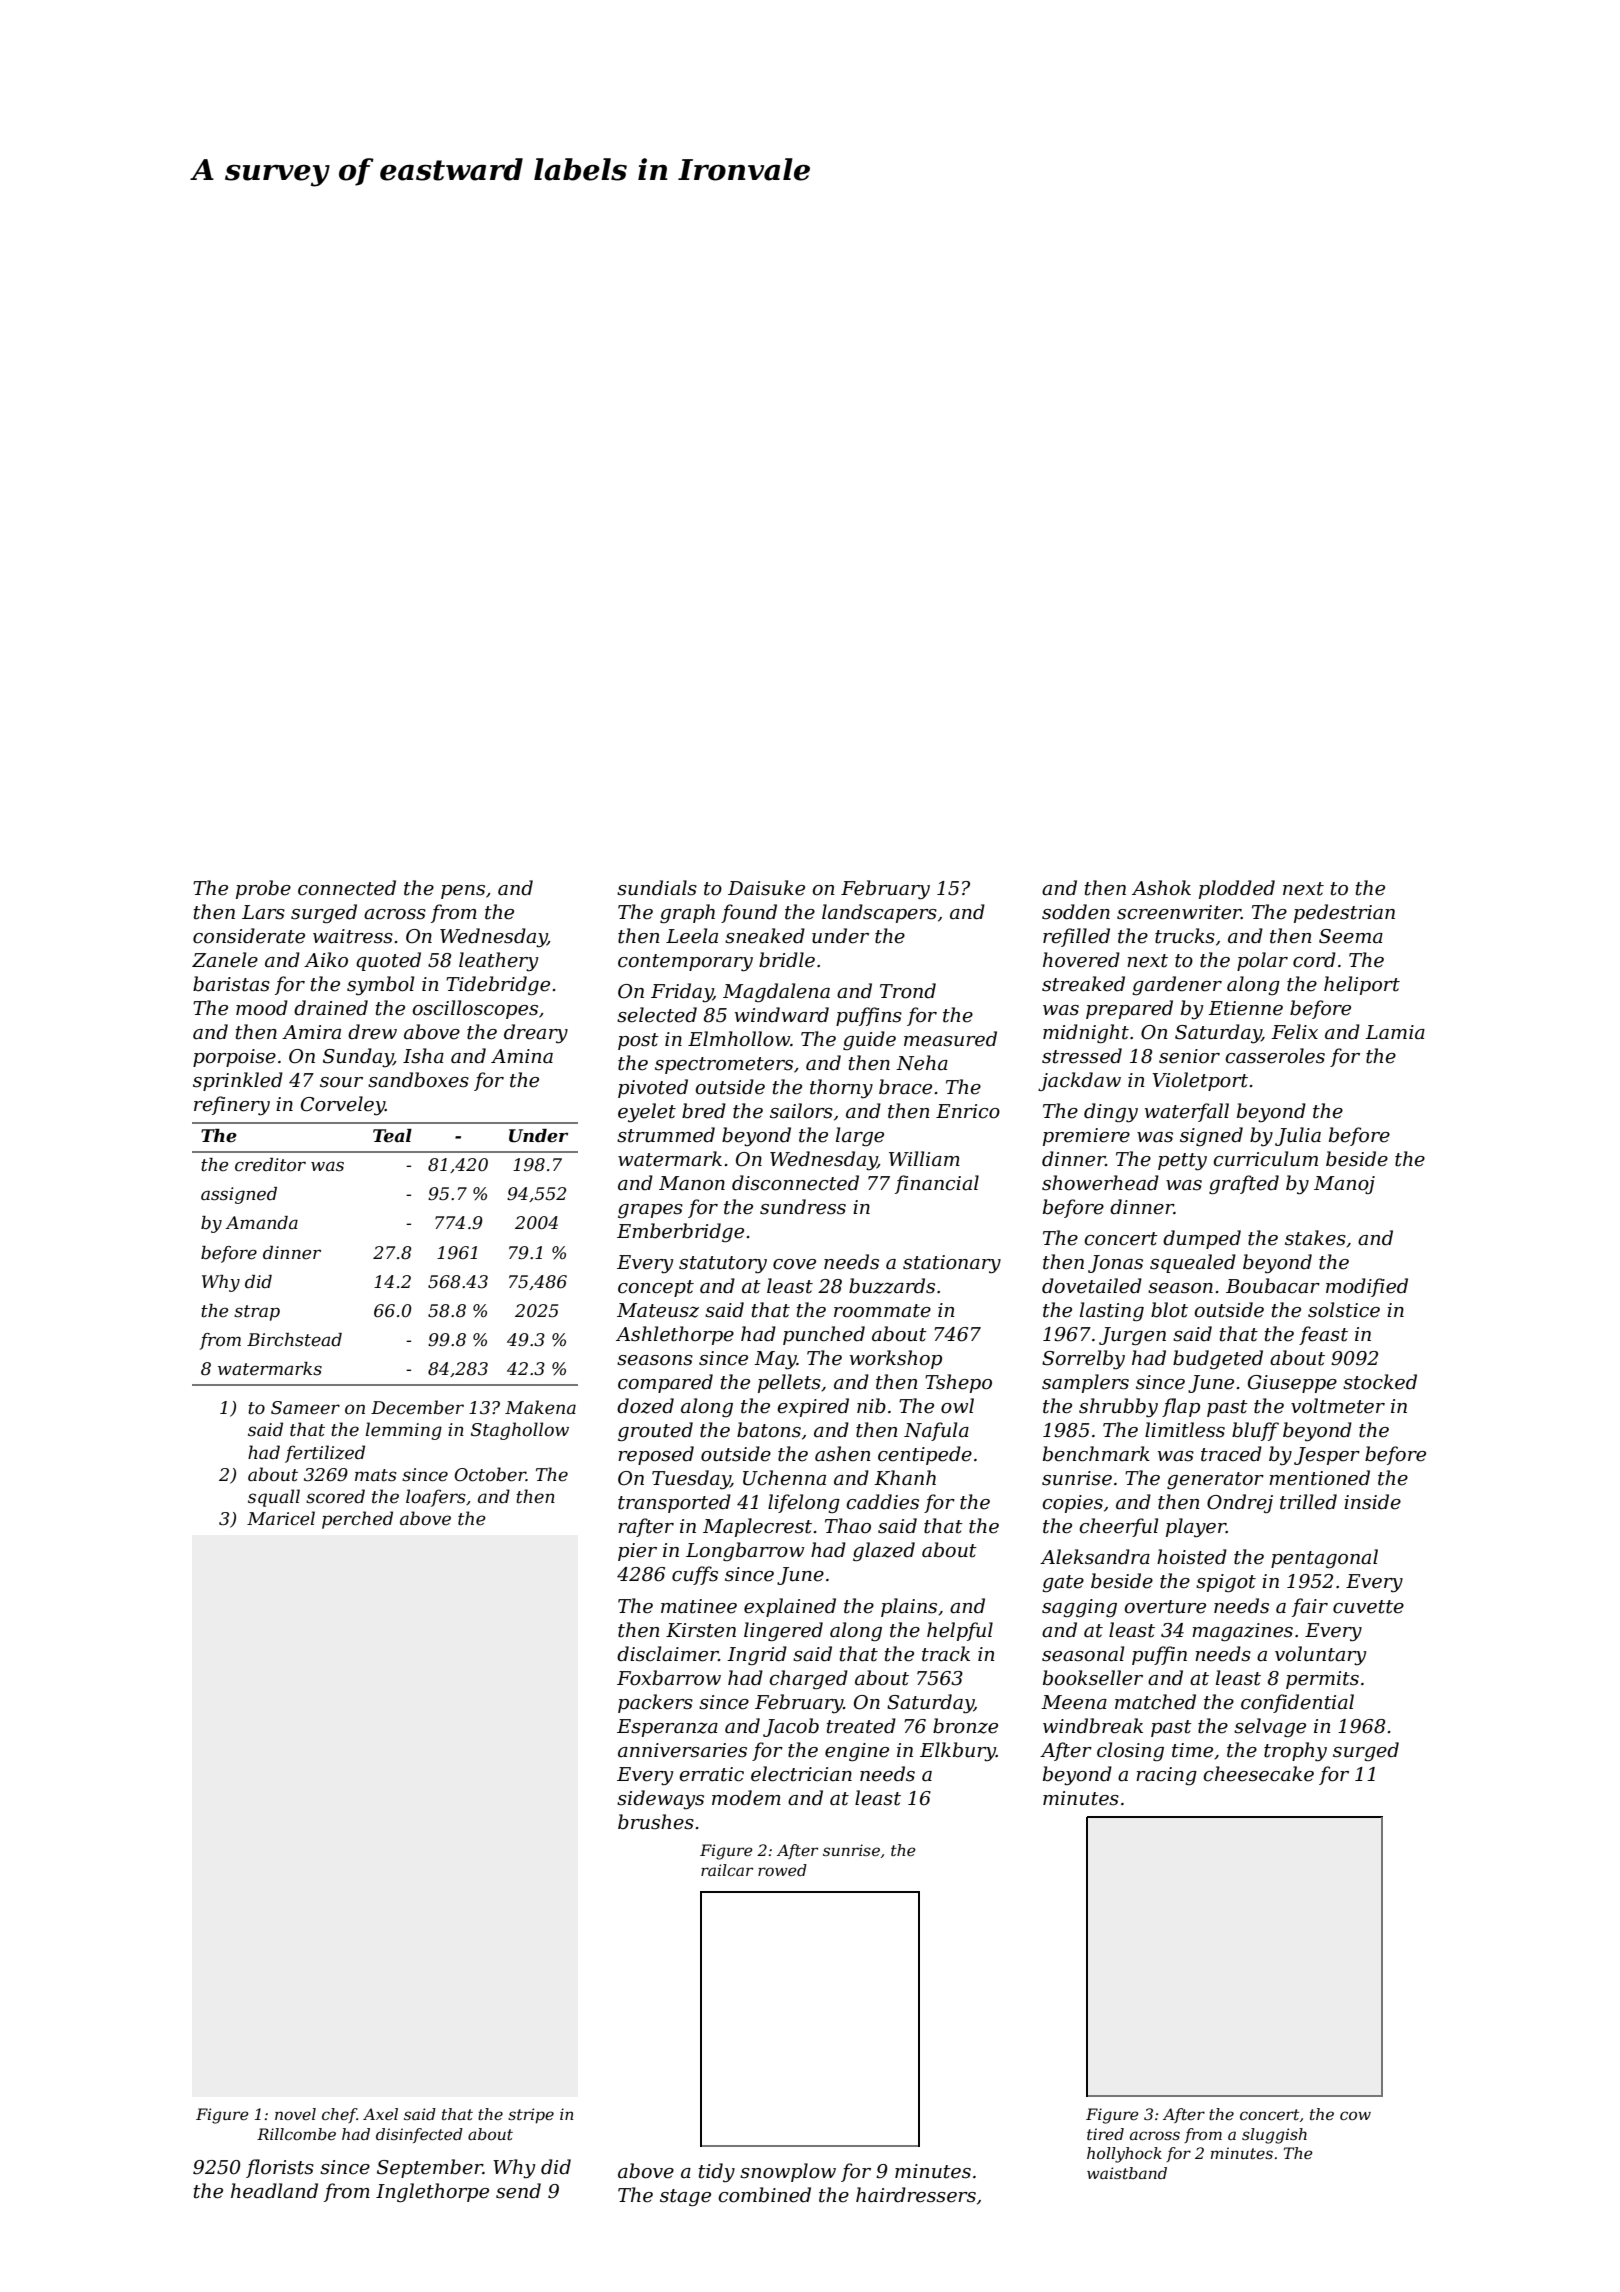  What do you see at coordinates (660, 1799) in the image?
I see `sideways` at bounding box center [660, 1799].
